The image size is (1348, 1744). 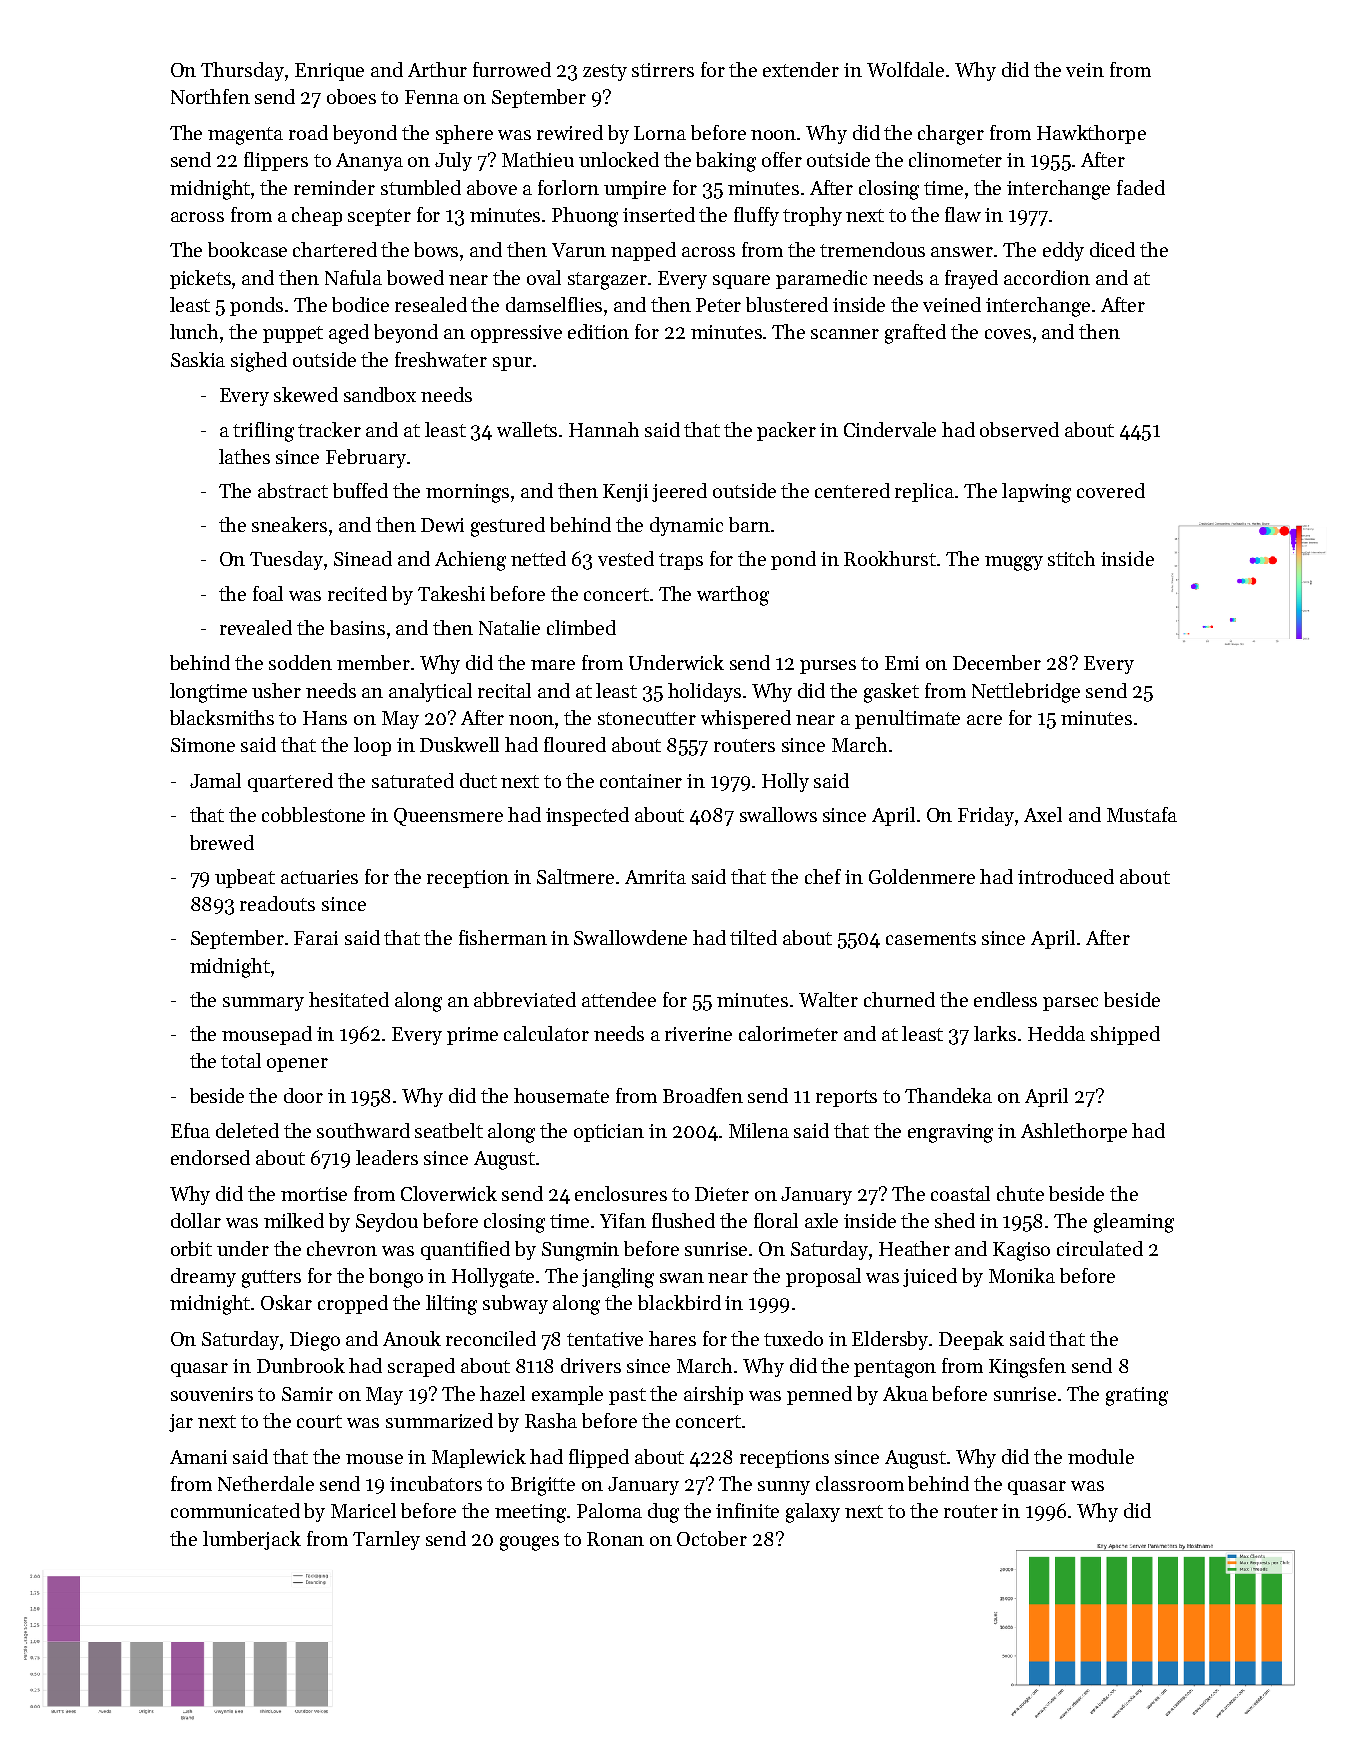 What do you see at coordinates (951, 135) in the screenshot?
I see `charger` at bounding box center [951, 135].
